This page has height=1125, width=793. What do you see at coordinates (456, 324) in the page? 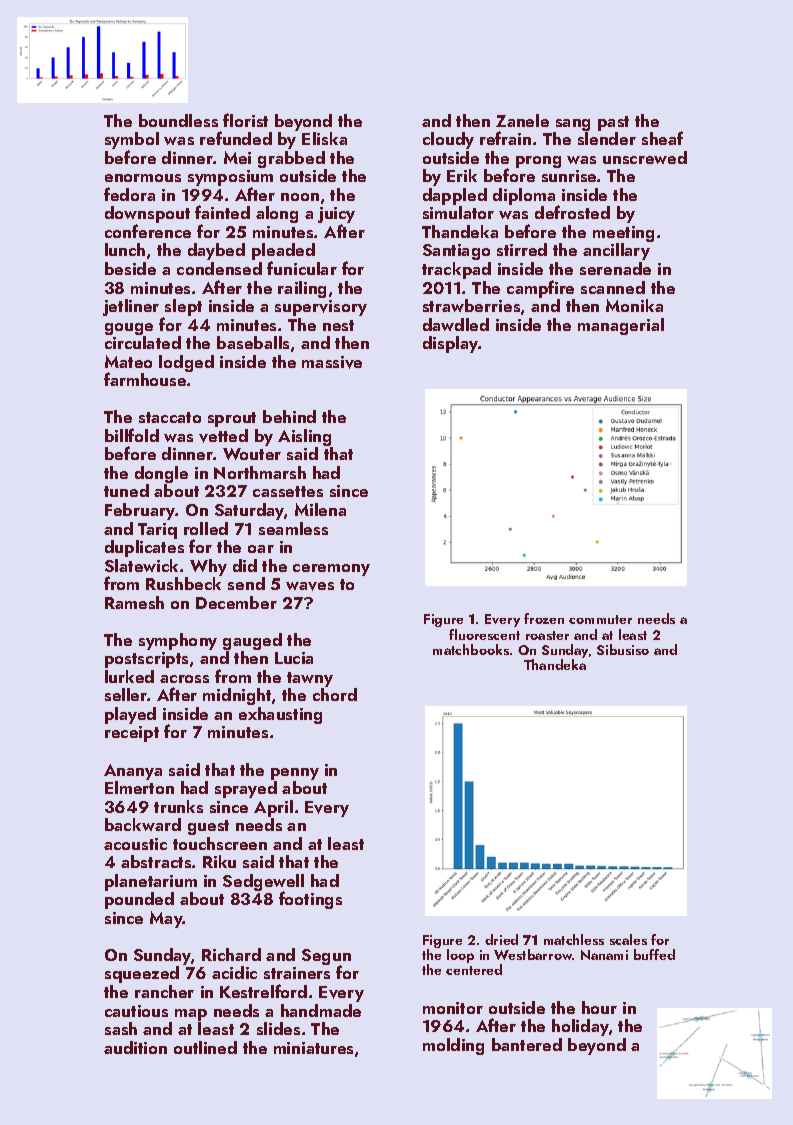
I see `dawdled` at bounding box center [456, 324].
